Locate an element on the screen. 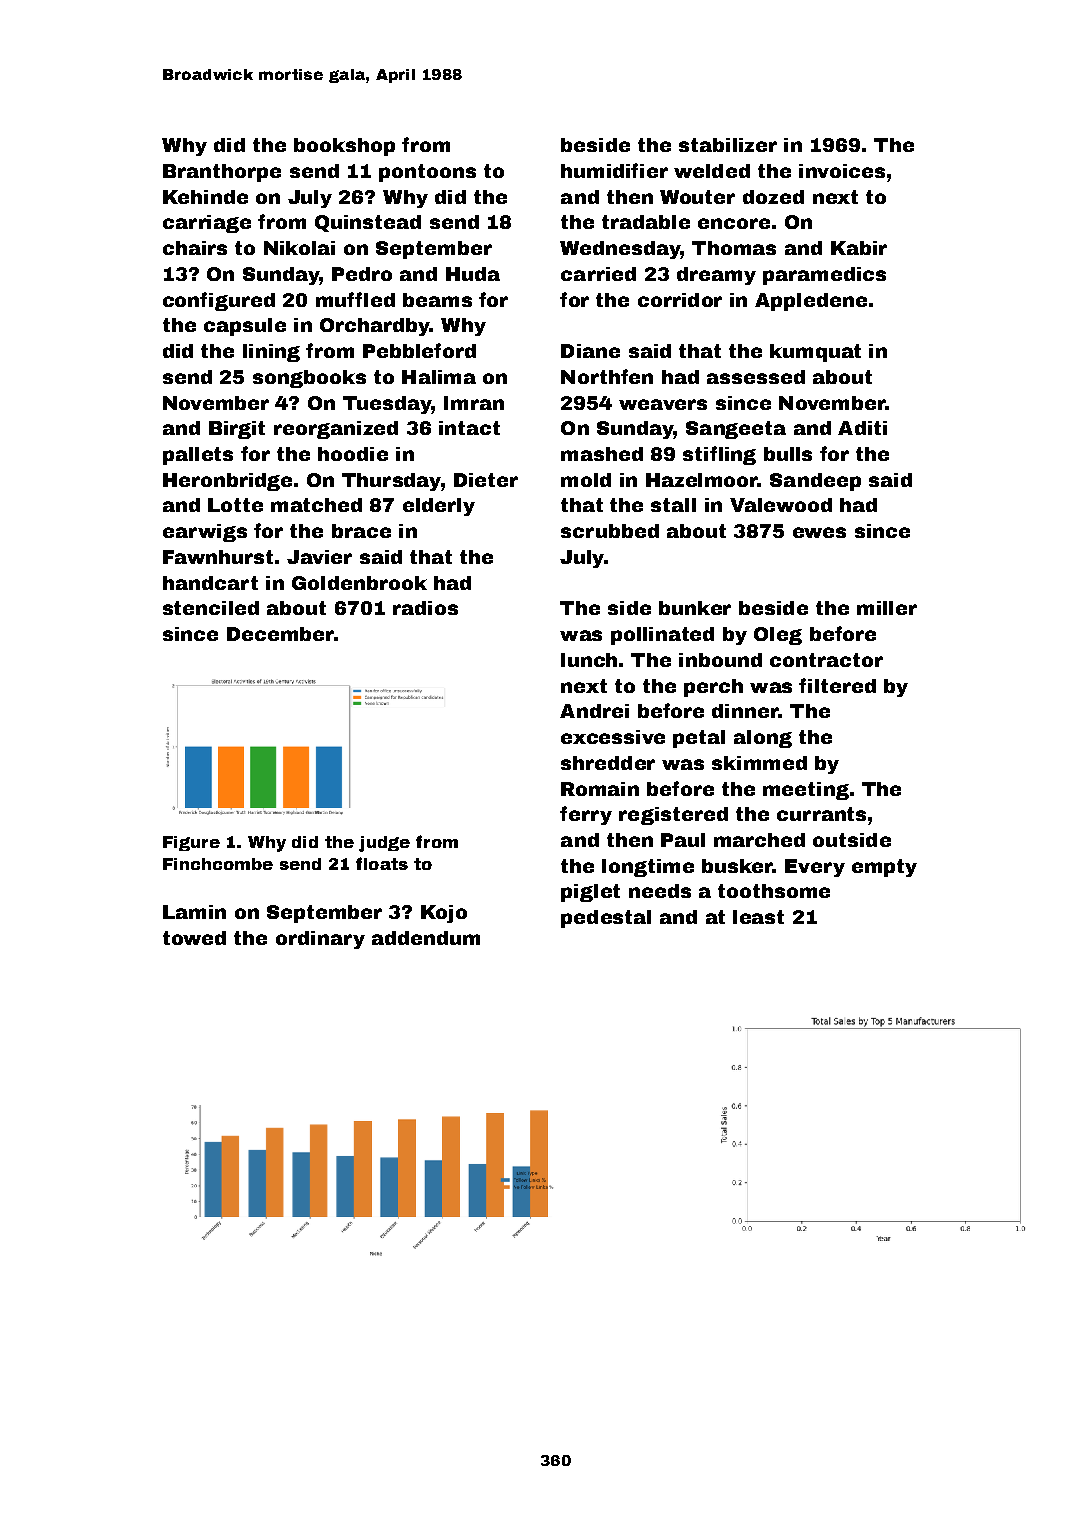 The width and height of the screenshot is (1080, 1535). bookshop is located at coordinates (344, 147).
